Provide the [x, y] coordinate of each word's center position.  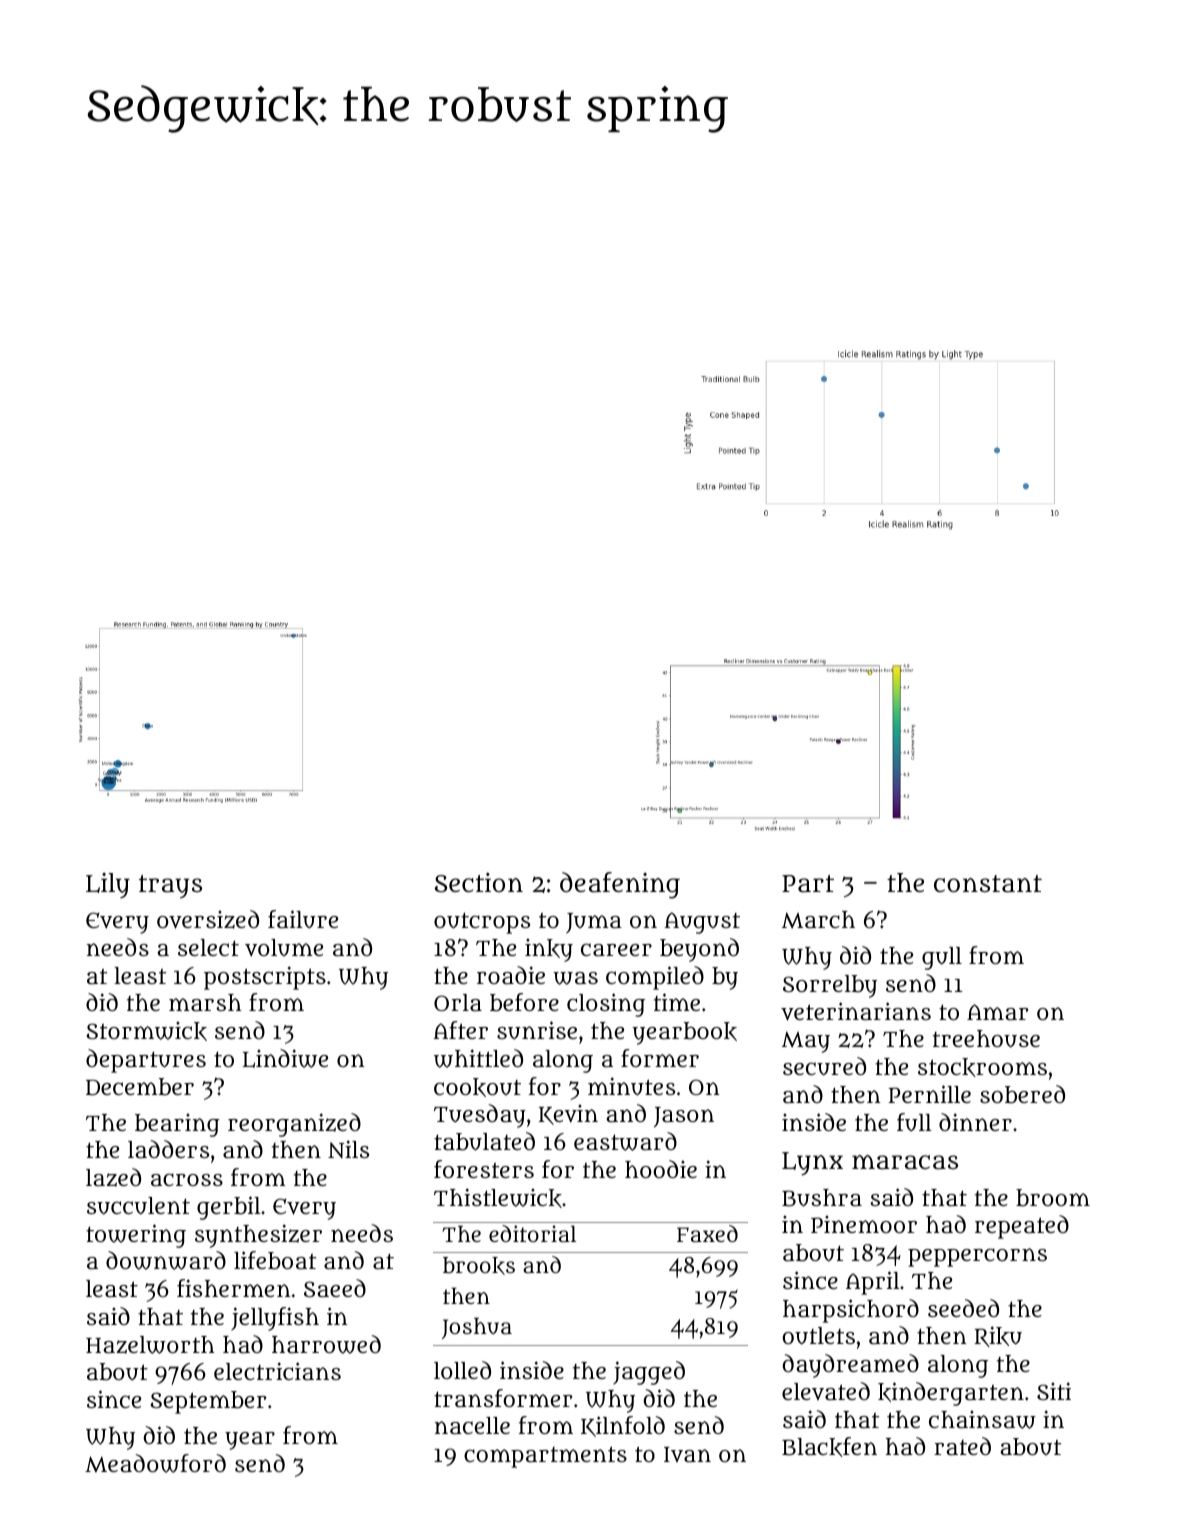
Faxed [707, 1233]
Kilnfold [623, 1426]
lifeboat [275, 1260]
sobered [1022, 1094]
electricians [277, 1371]
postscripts [265, 978]
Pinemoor [864, 1224]
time [677, 1002]
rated [962, 1446]
